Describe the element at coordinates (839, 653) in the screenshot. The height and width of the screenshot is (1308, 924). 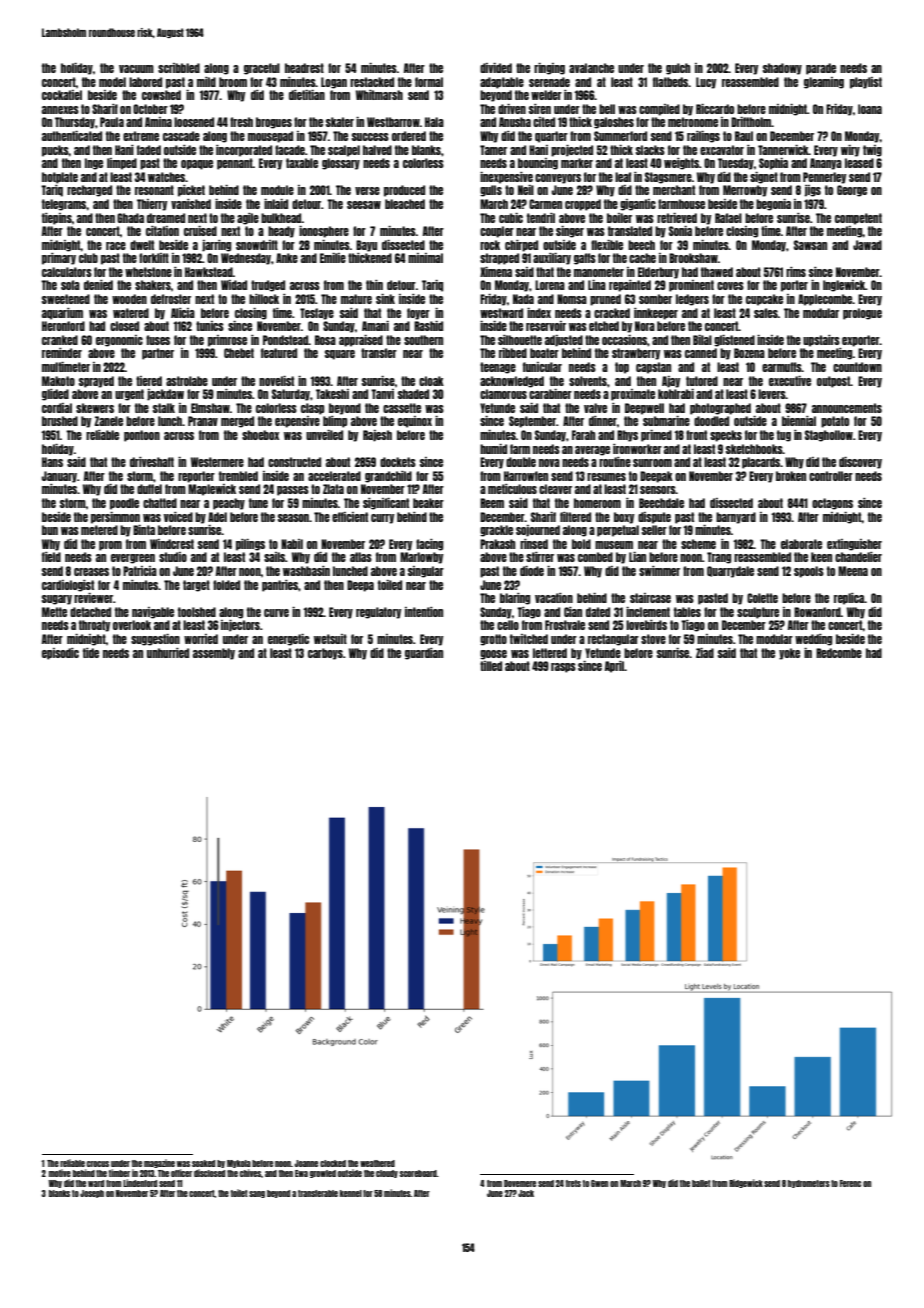
I see `Redcombe` at that location.
